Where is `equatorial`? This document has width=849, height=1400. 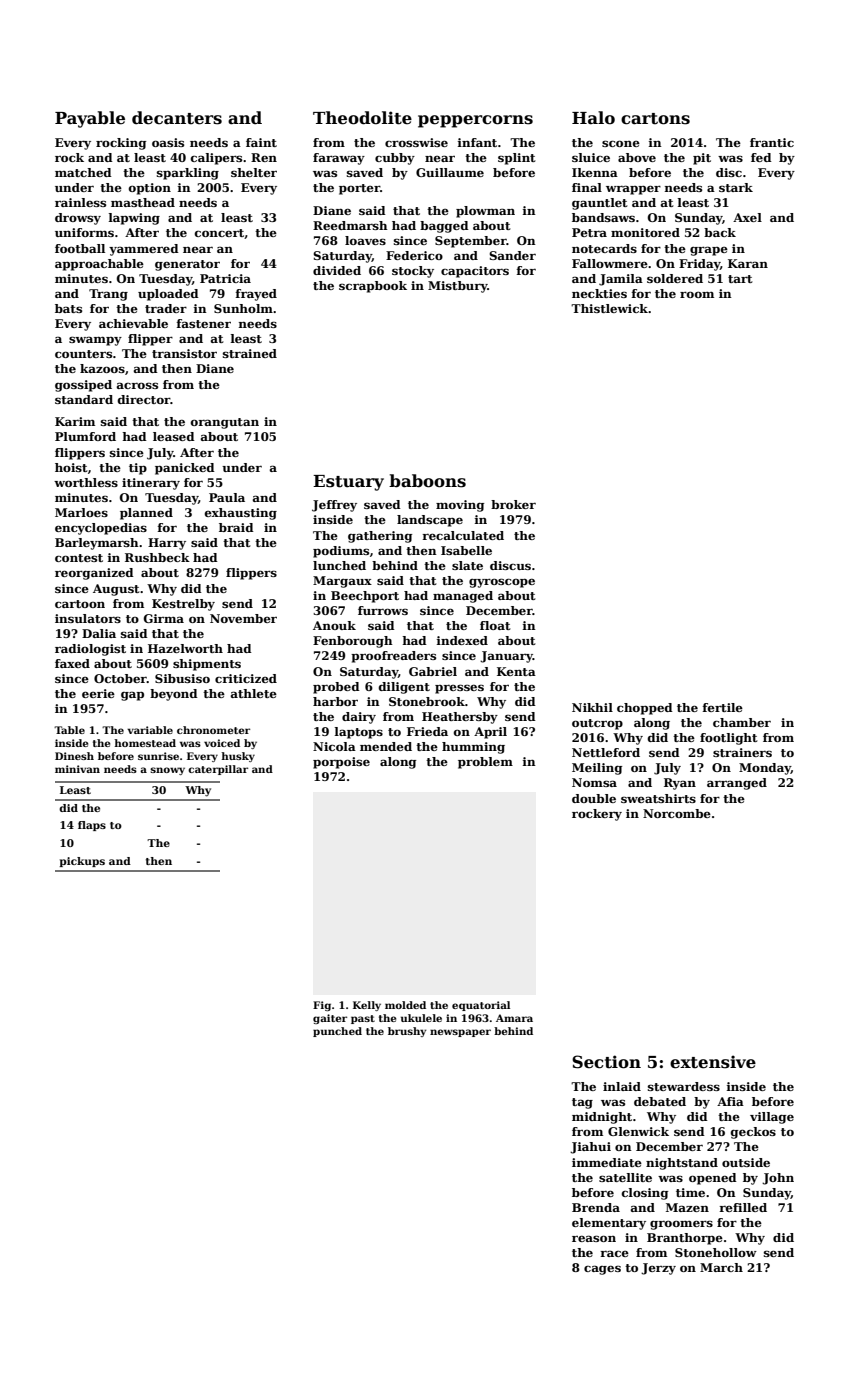
equatorial is located at coordinates (481, 1006).
